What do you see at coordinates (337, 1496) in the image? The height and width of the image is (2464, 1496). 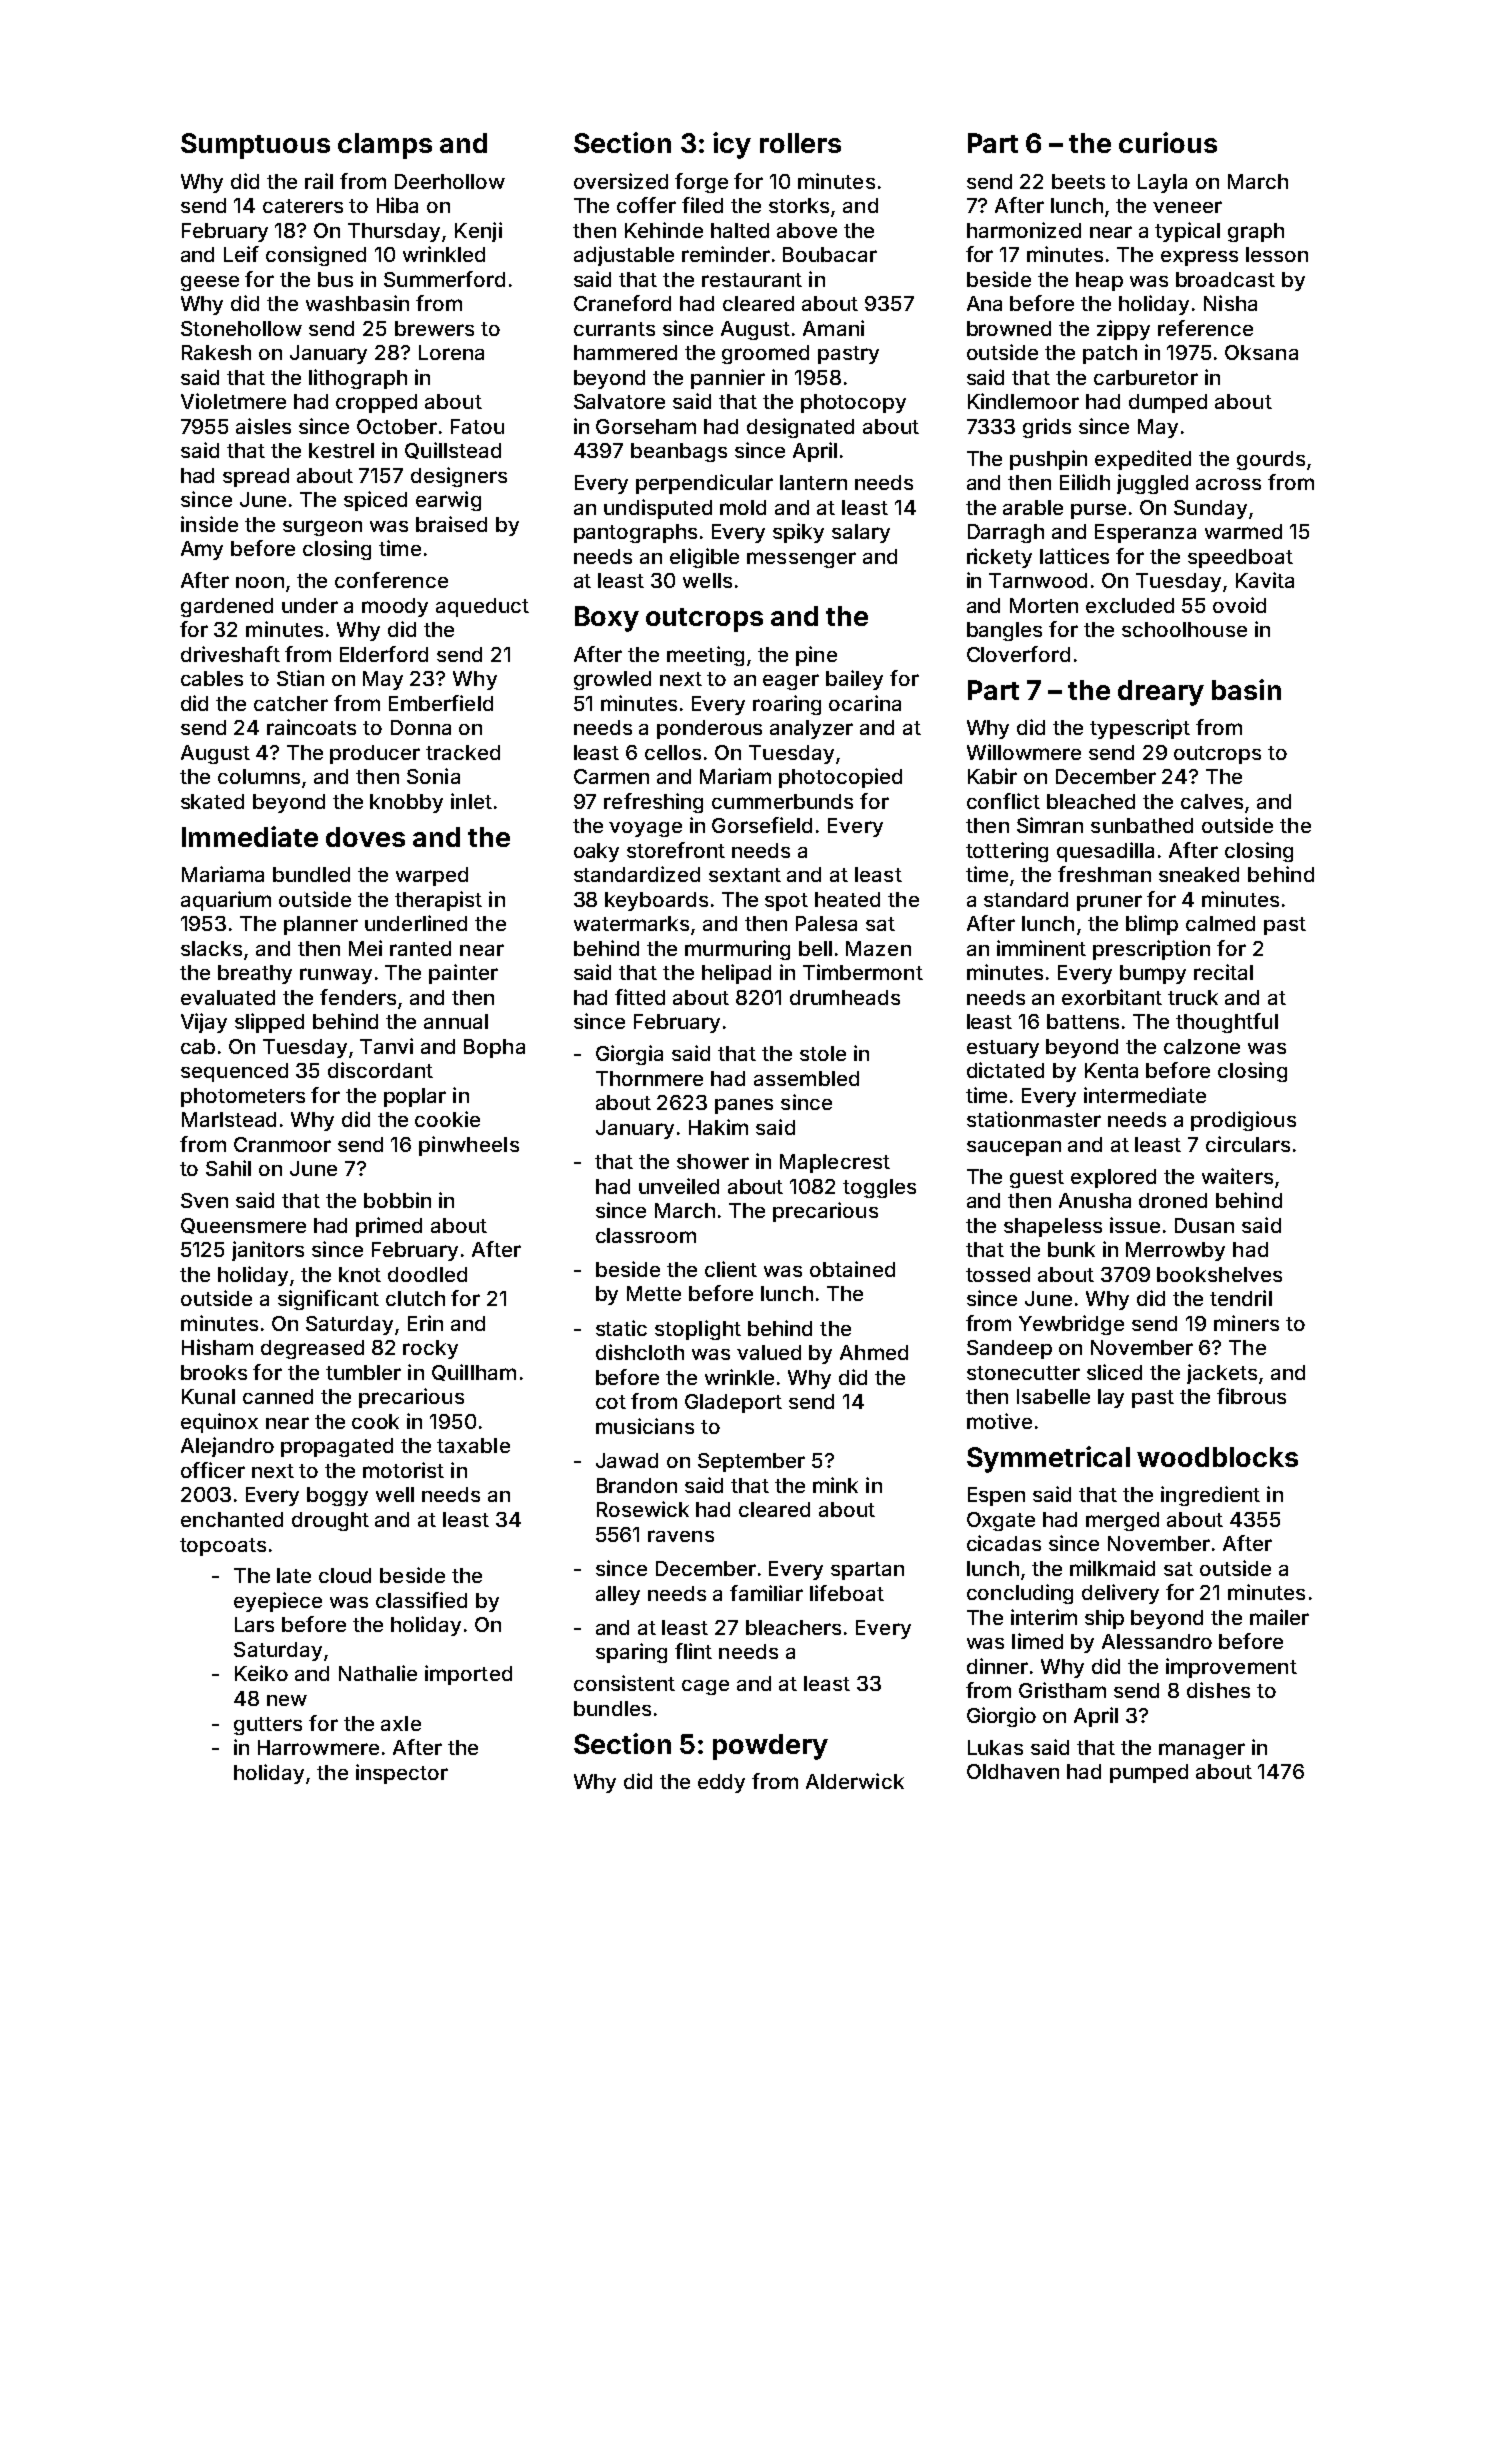 I see `boggy` at bounding box center [337, 1496].
